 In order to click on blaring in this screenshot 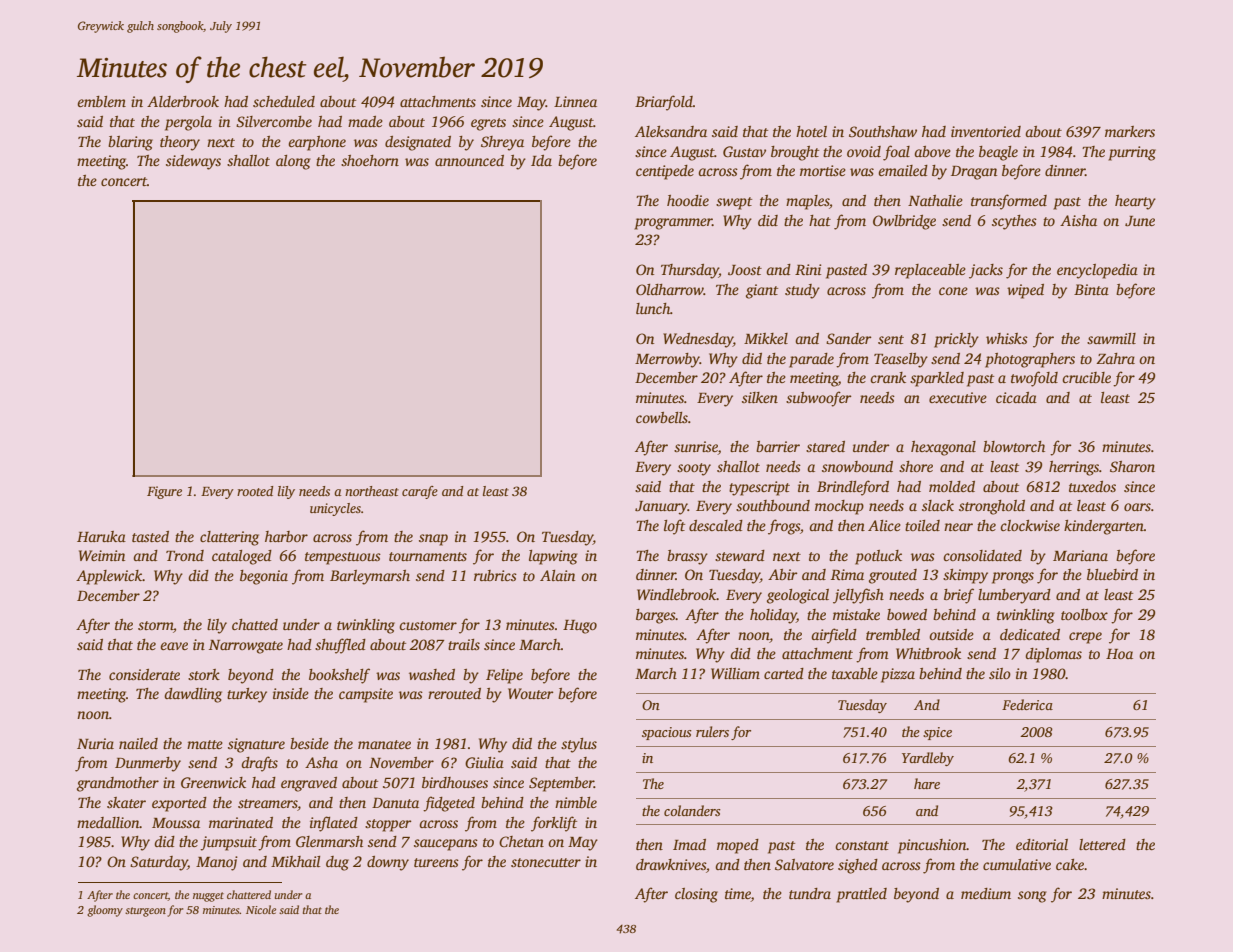, I will do `click(130, 143)`.
